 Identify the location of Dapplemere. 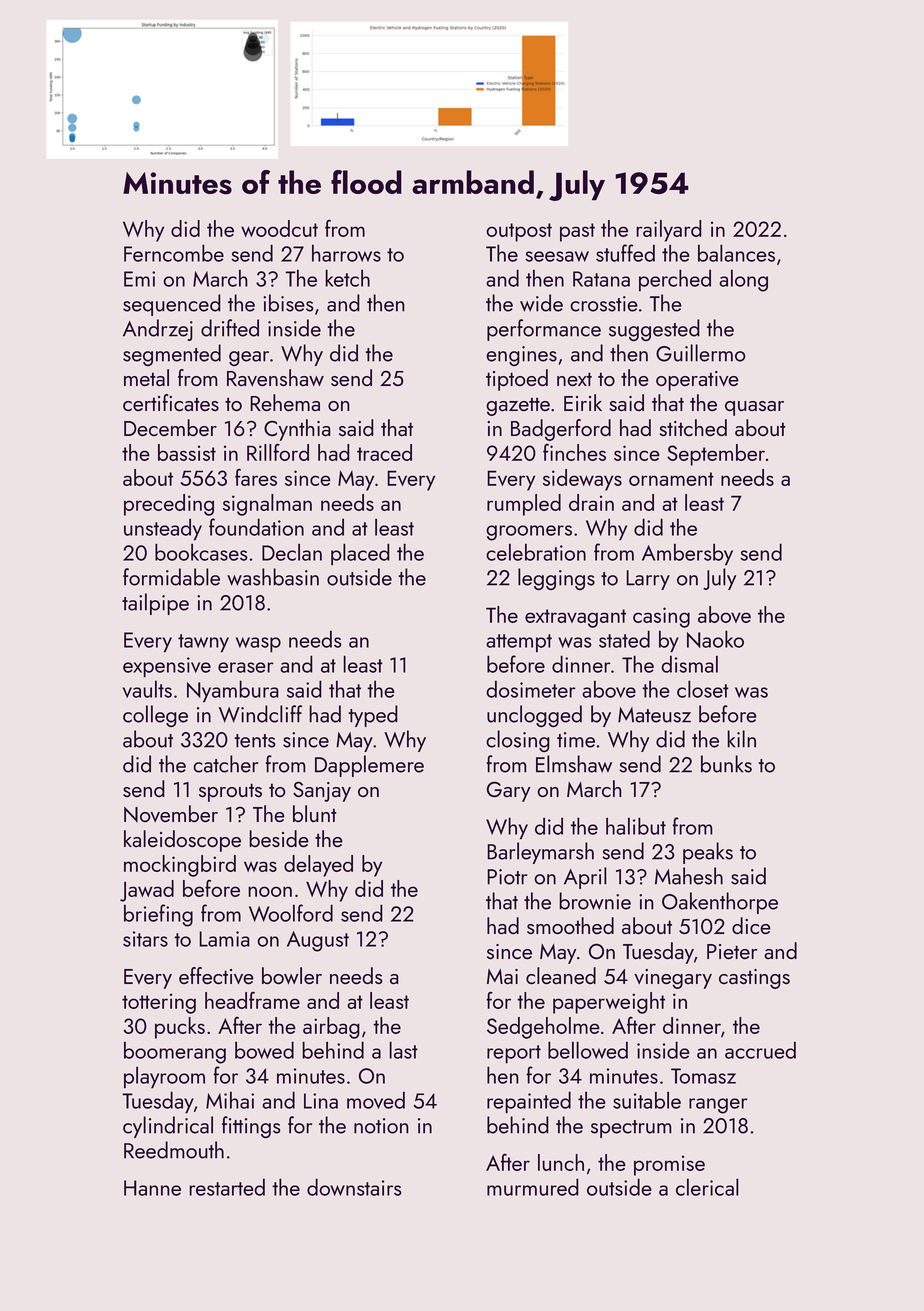
(369, 766).
